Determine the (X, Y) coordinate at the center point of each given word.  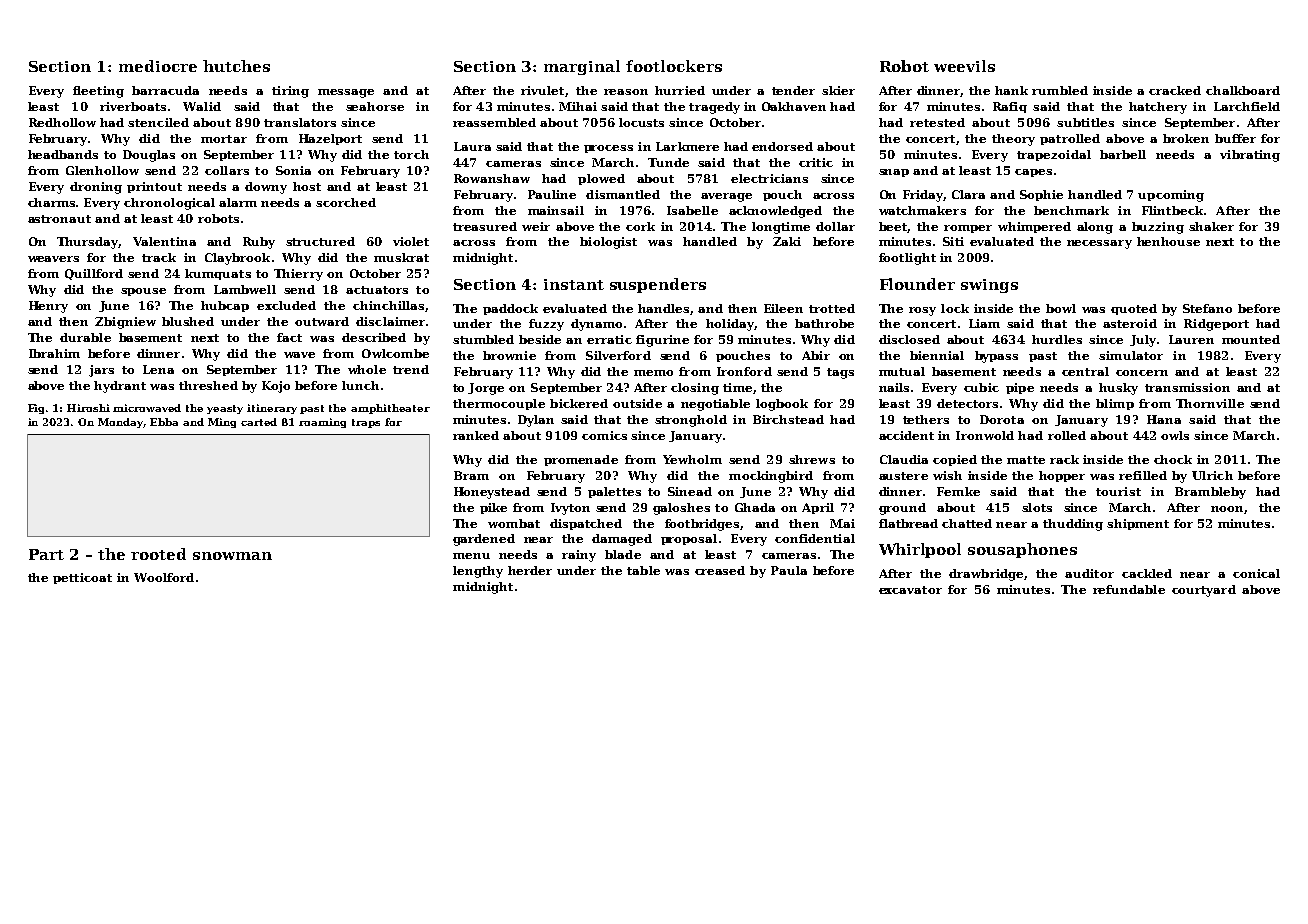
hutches (236, 66)
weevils (964, 66)
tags (840, 373)
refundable (1129, 589)
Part (46, 554)
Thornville (1210, 403)
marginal (582, 67)
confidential (815, 538)
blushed (188, 321)
